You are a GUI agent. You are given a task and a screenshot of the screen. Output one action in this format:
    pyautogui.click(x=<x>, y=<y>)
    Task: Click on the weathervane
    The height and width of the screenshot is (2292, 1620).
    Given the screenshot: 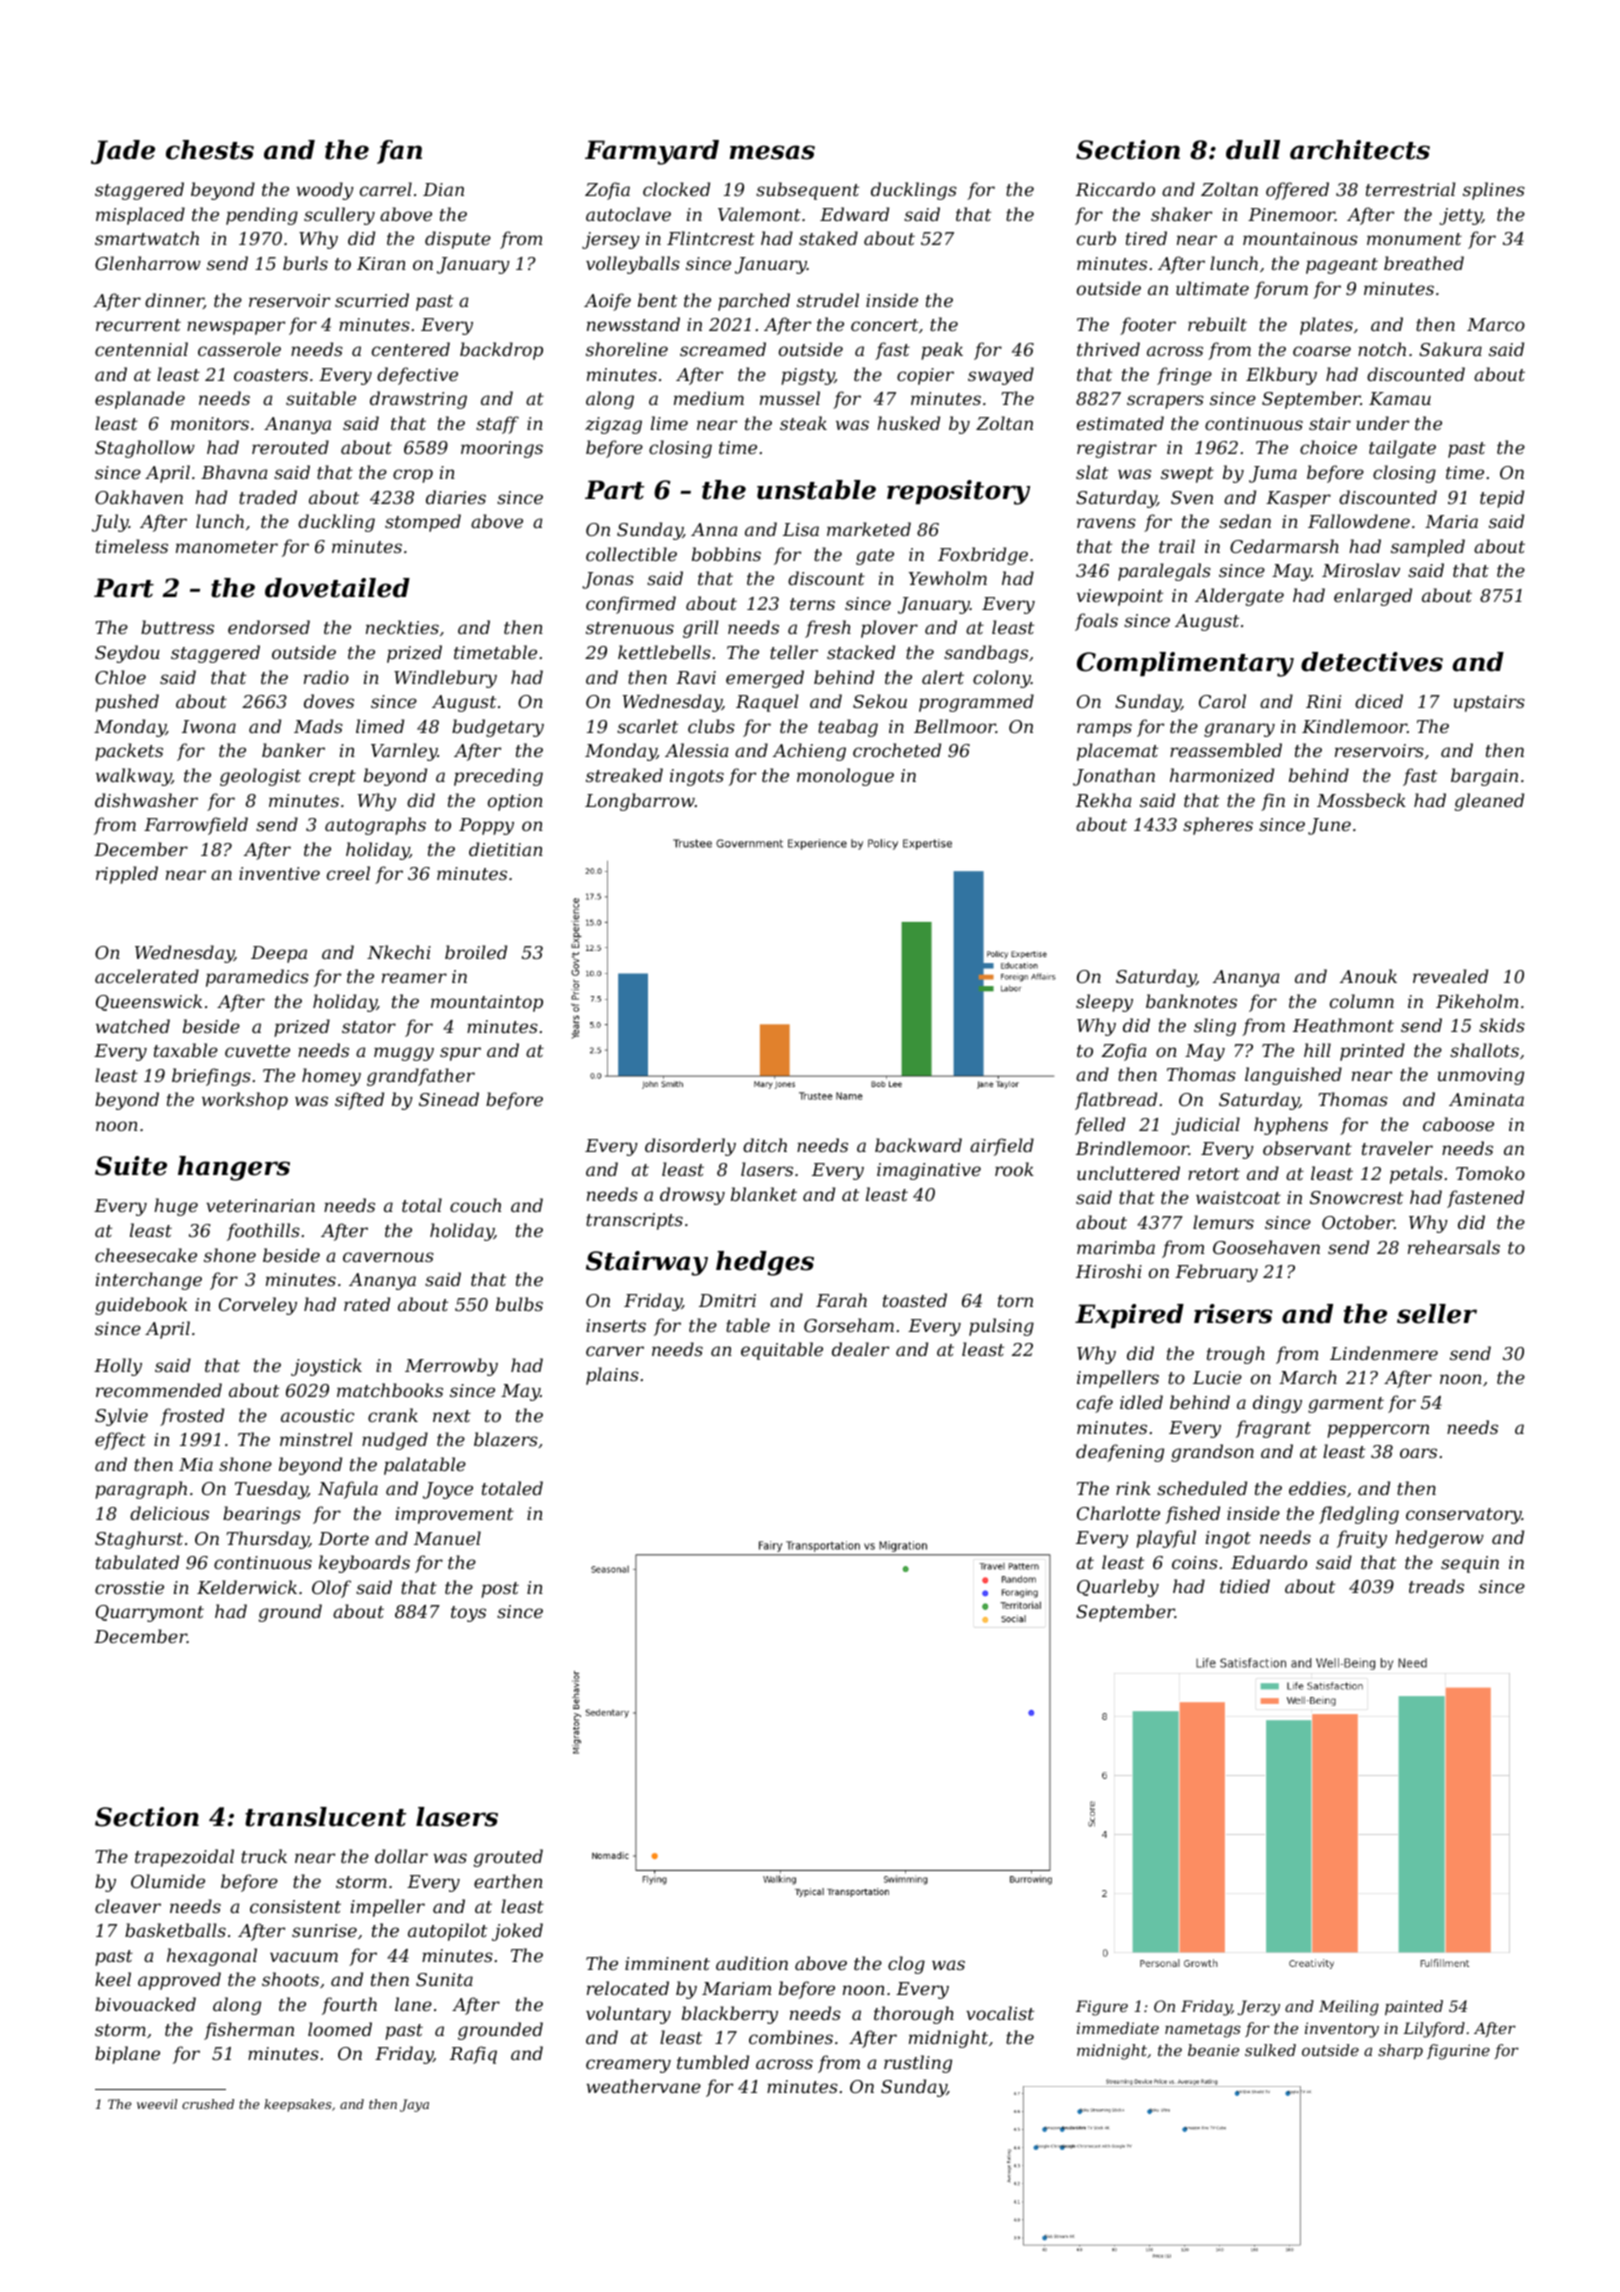 What is the action you would take?
    pyautogui.click(x=643, y=2086)
